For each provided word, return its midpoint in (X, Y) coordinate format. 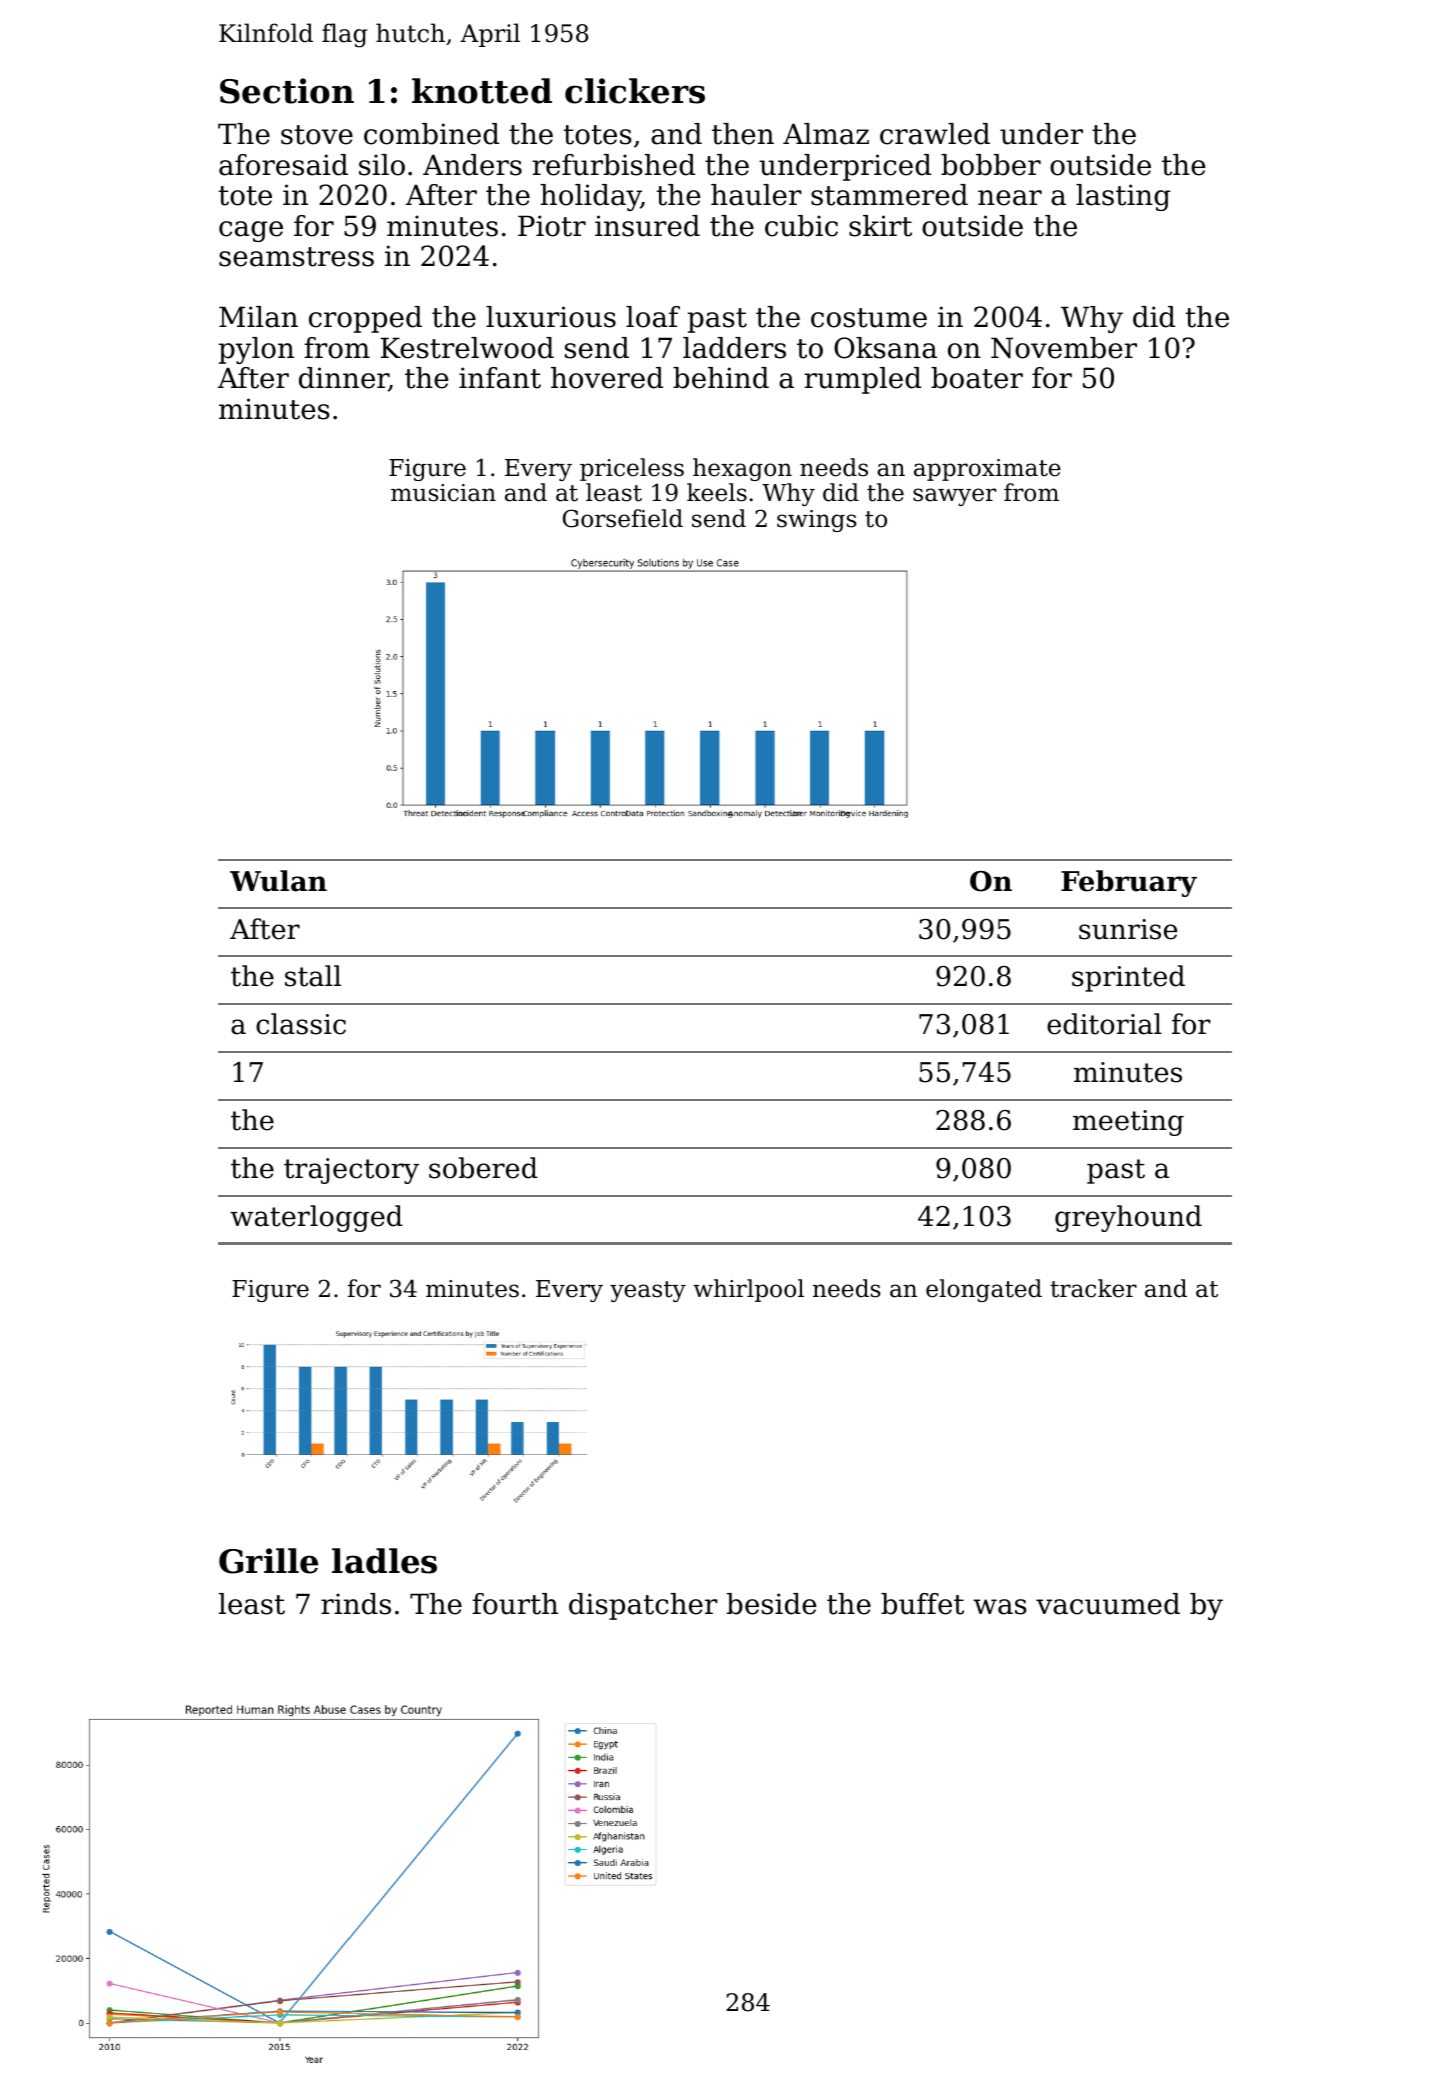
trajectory (351, 1171)
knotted (482, 91)
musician (443, 493)
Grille (268, 1561)
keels (717, 492)
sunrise (1128, 929)
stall (313, 976)
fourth (515, 1604)
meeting (1128, 1123)
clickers (635, 91)
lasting (1123, 197)
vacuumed (1108, 1604)
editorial (1104, 1024)
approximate (987, 470)
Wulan (278, 881)
